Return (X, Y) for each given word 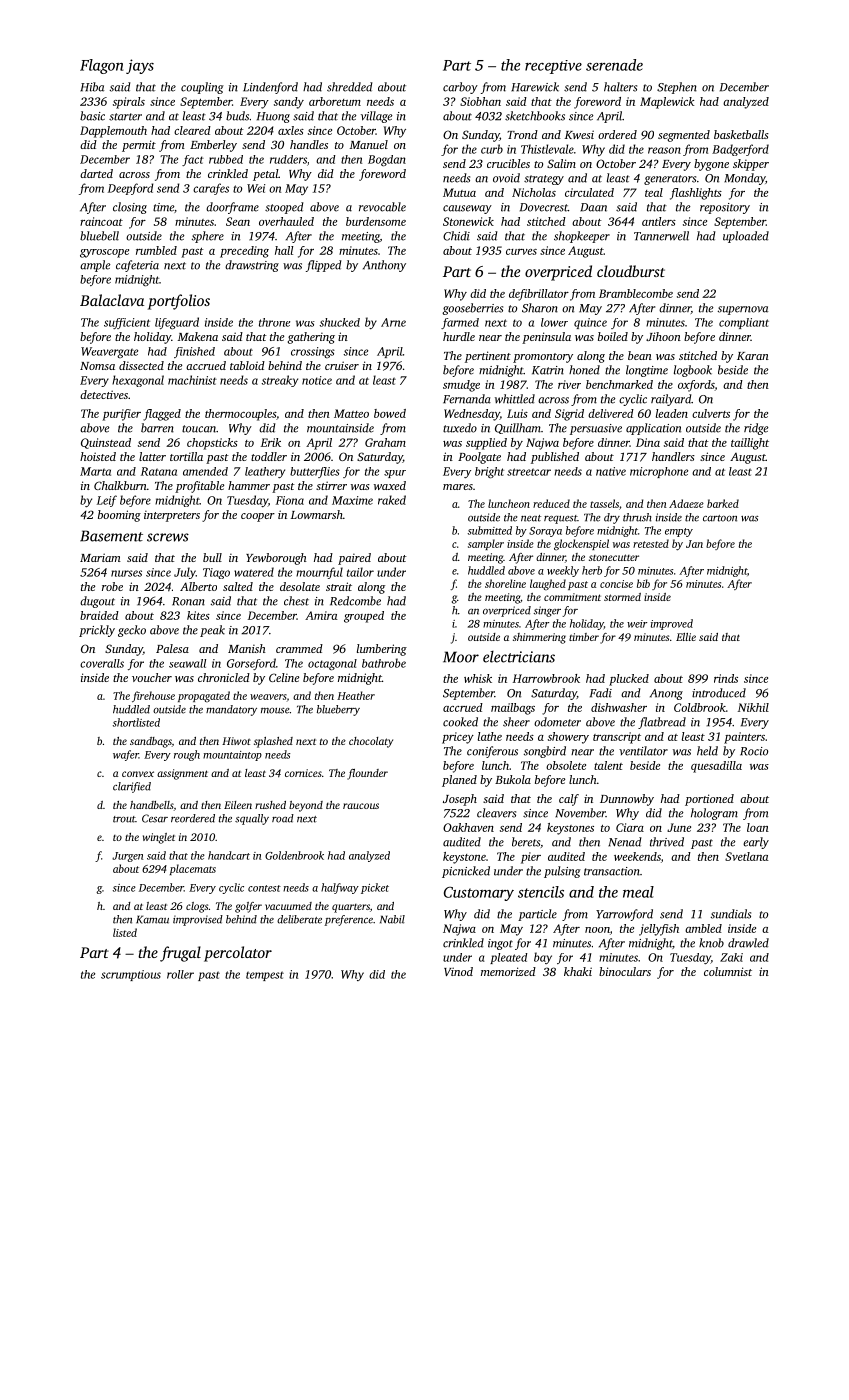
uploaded (746, 237)
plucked (629, 680)
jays (140, 66)
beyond (306, 806)
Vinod (458, 971)
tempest (265, 976)
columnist (728, 971)
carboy (460, 88)
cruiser (342, 365)
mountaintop (232, 756)
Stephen (677, 88)
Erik (271, 442)
